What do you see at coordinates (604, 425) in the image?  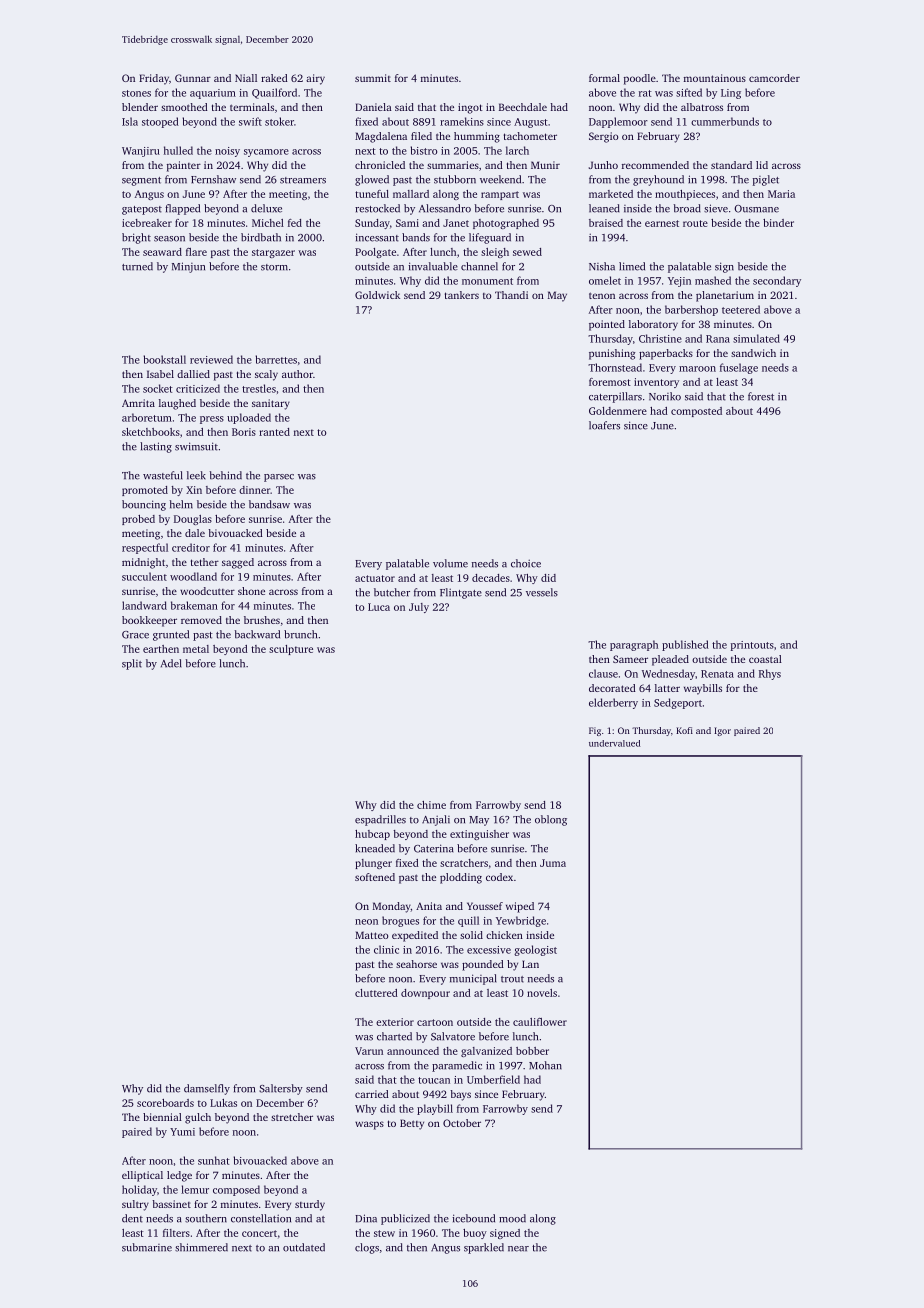 I see `loafers` at bounding box center [604, 425].
